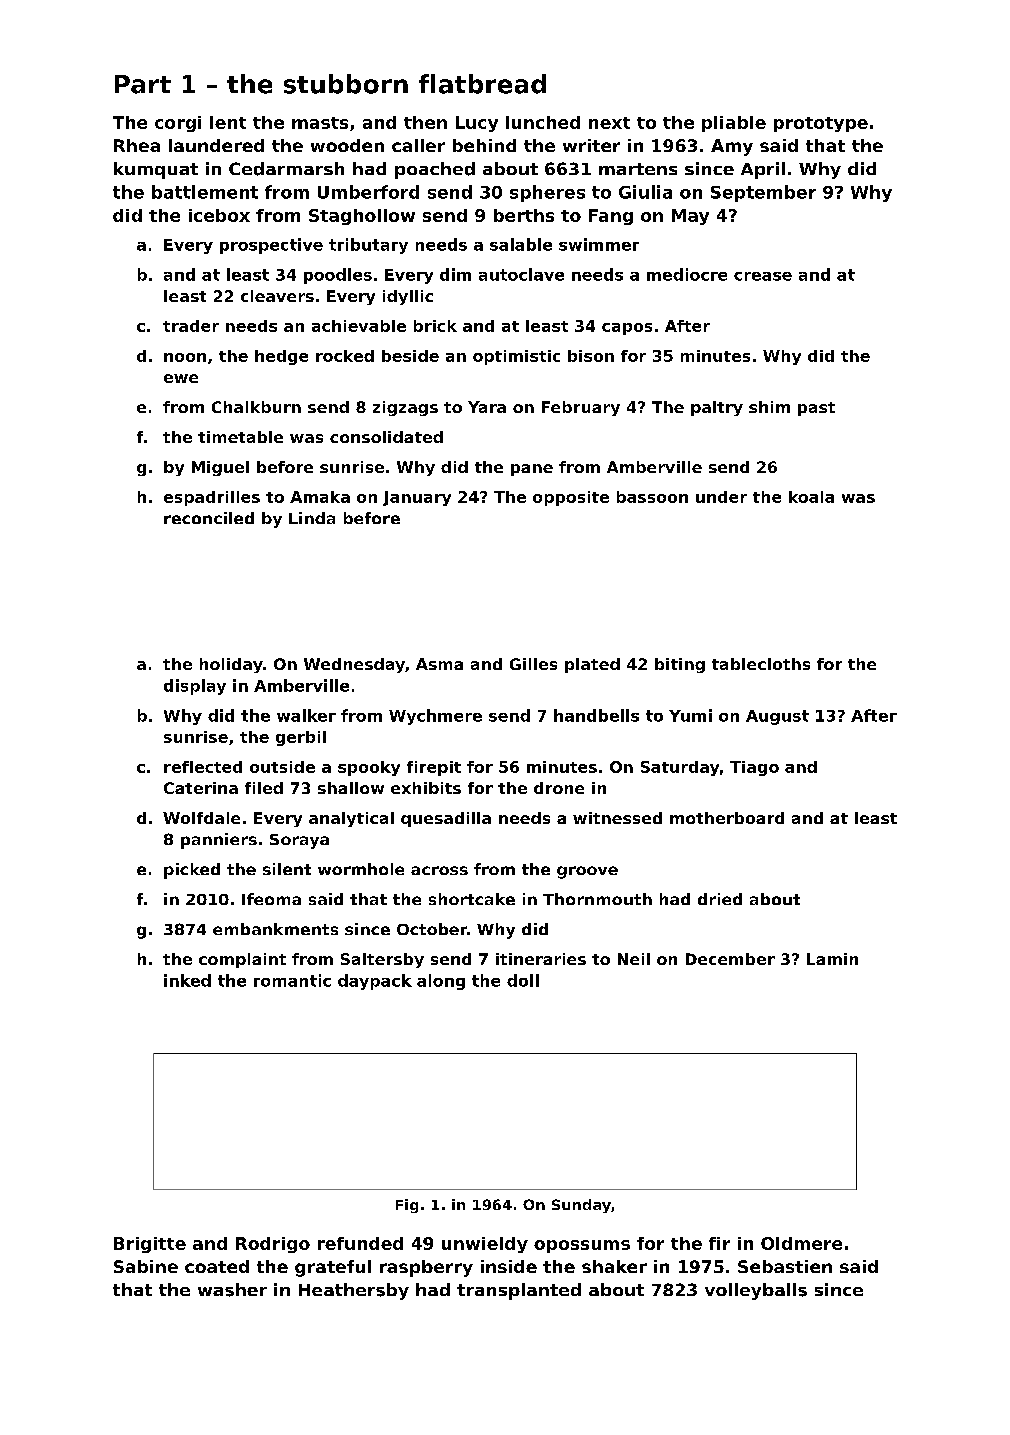 The height and width of the screenshot is (1435, 1010). What do you see at coordinates (596, 715) in the screenshot?
I see `handbells` at bounding box center [596, 715].
